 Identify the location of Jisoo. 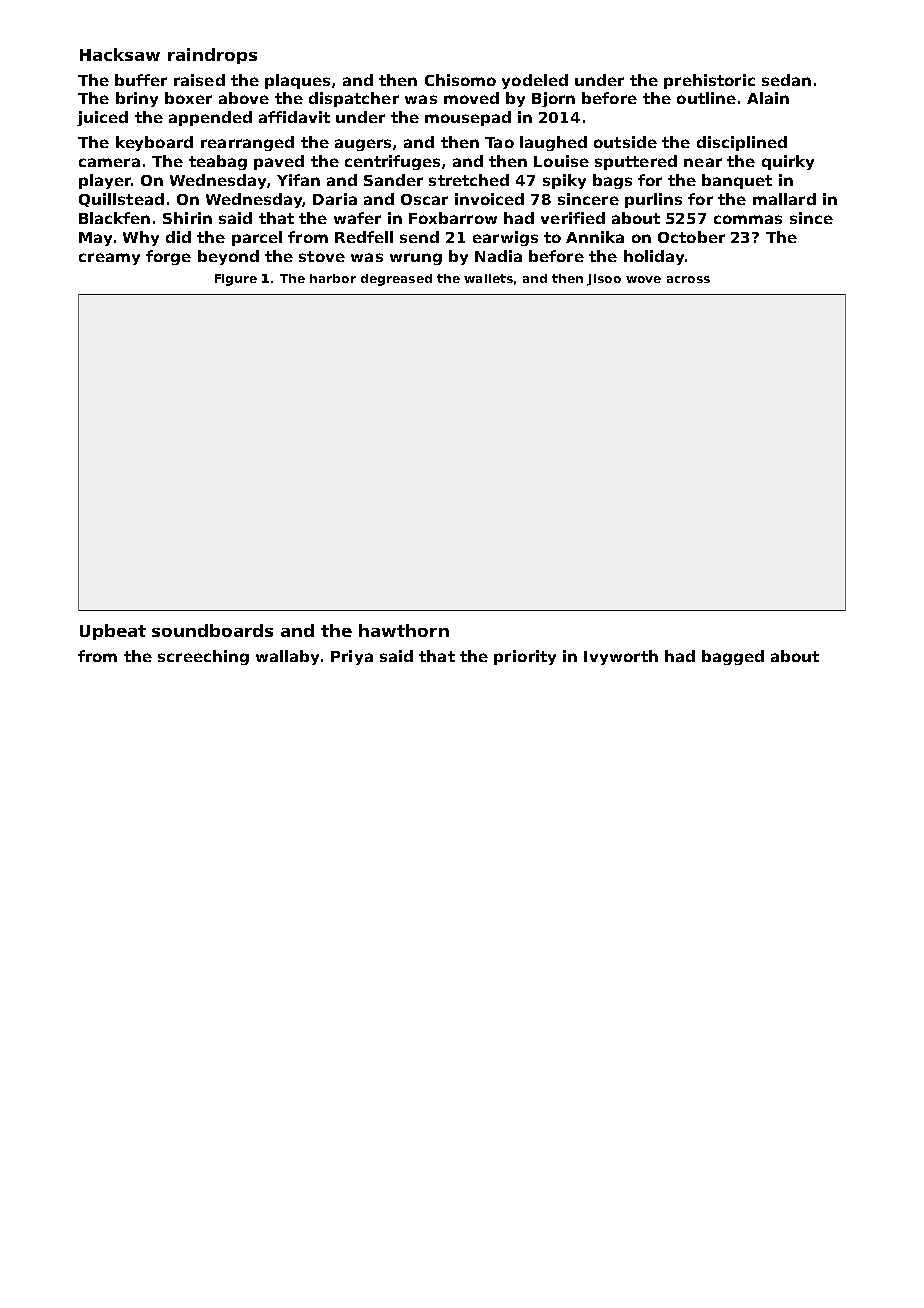
(604, 280).
